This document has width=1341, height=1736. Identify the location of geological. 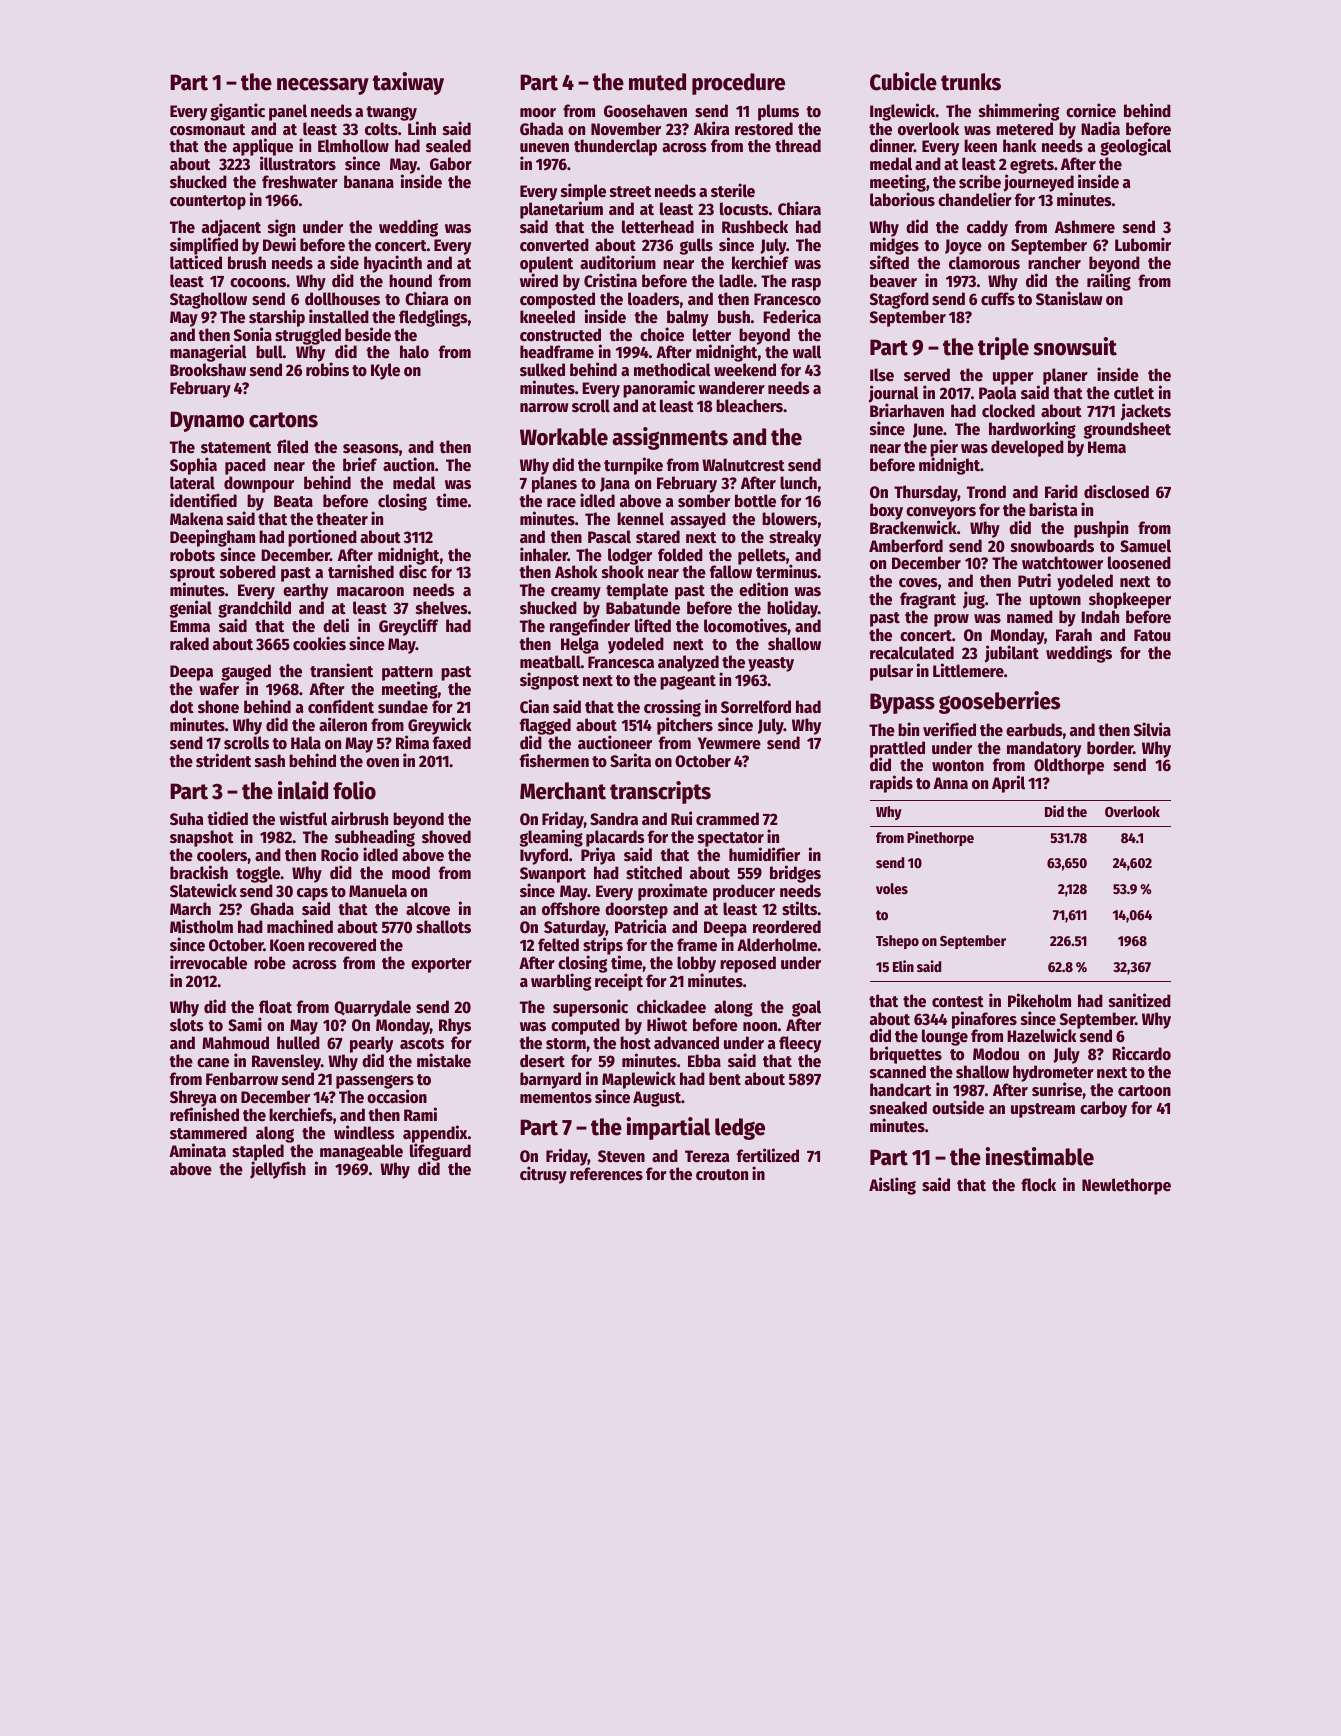
(1135, 147).
